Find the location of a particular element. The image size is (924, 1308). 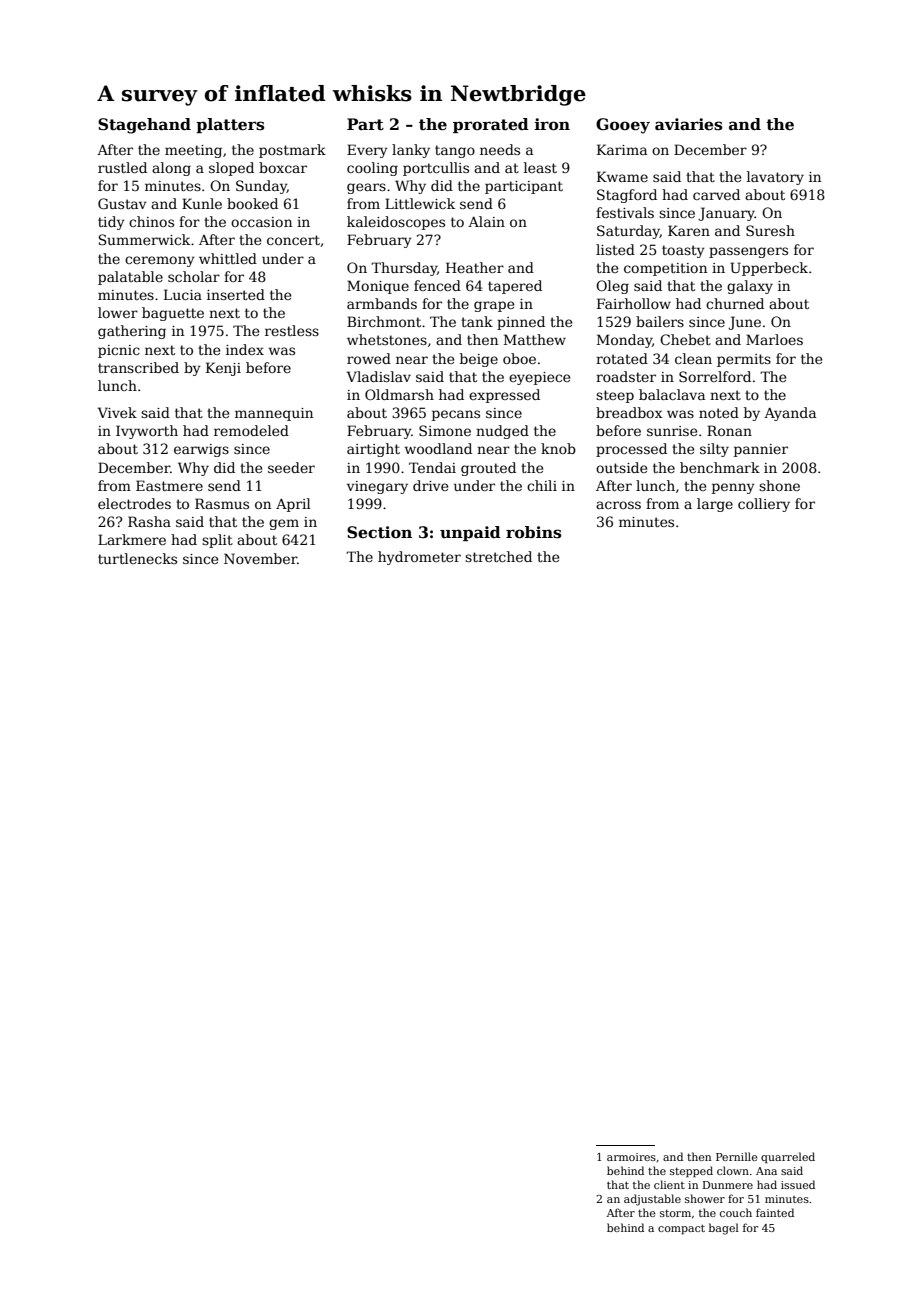

armoires is located at coordinates (631, 1157).
